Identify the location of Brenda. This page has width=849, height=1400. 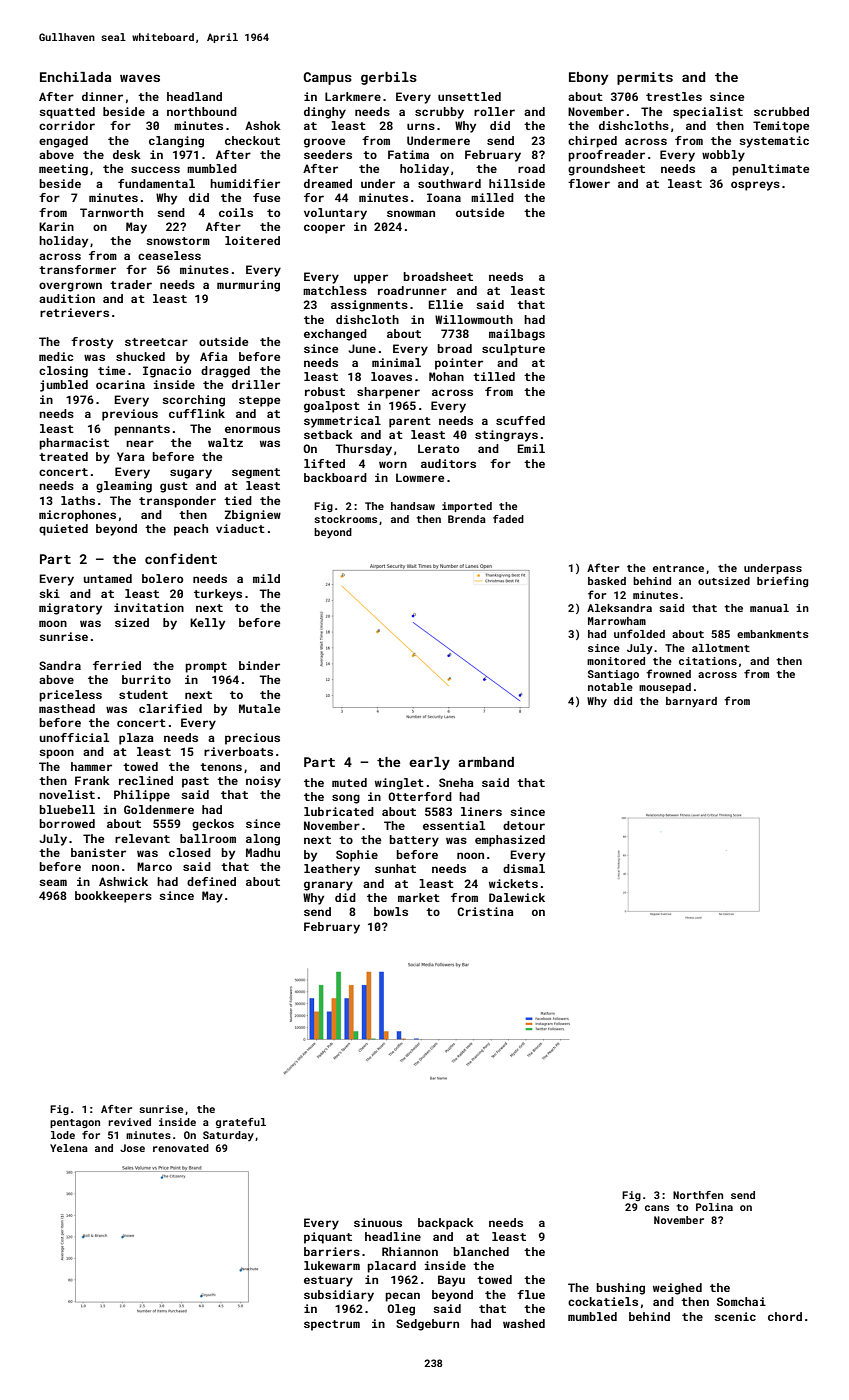
(467, 519).
